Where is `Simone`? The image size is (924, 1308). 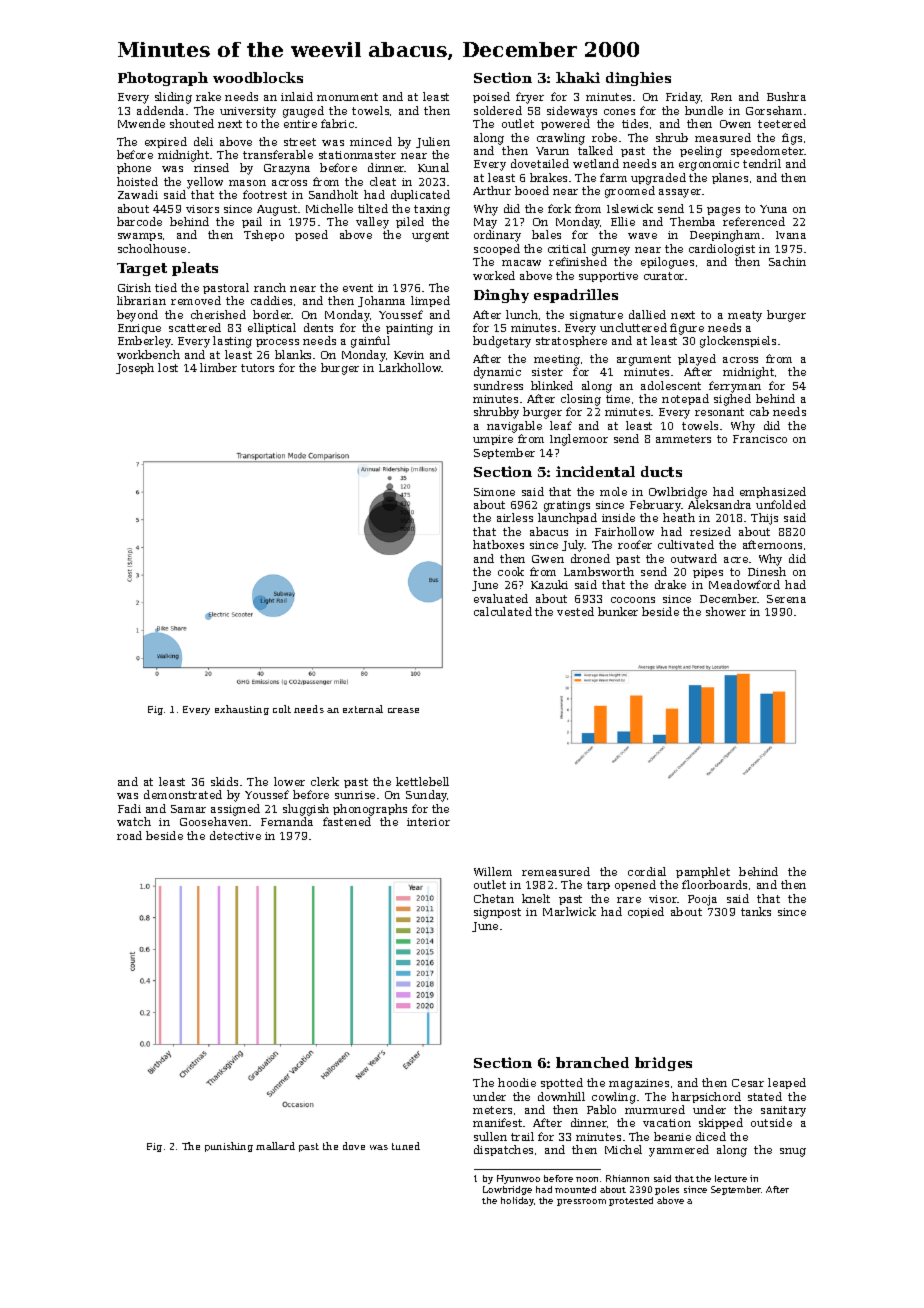 Simone is located at coordinates (494, 492).
